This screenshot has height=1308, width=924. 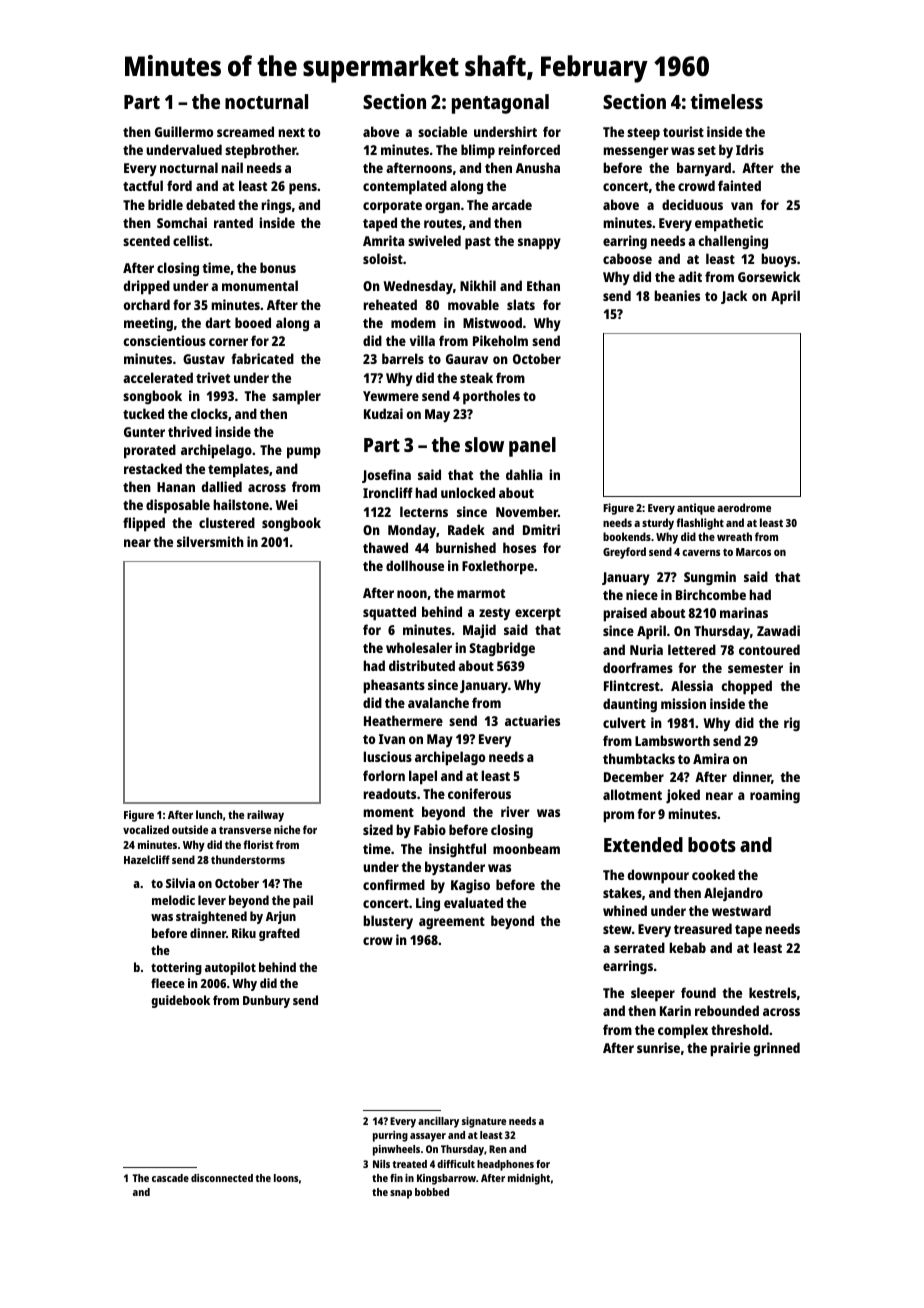 What do you see at coordinates (505, 1165) in the screenshot?
I see `headphones` at bounding box center [505, 1165].
